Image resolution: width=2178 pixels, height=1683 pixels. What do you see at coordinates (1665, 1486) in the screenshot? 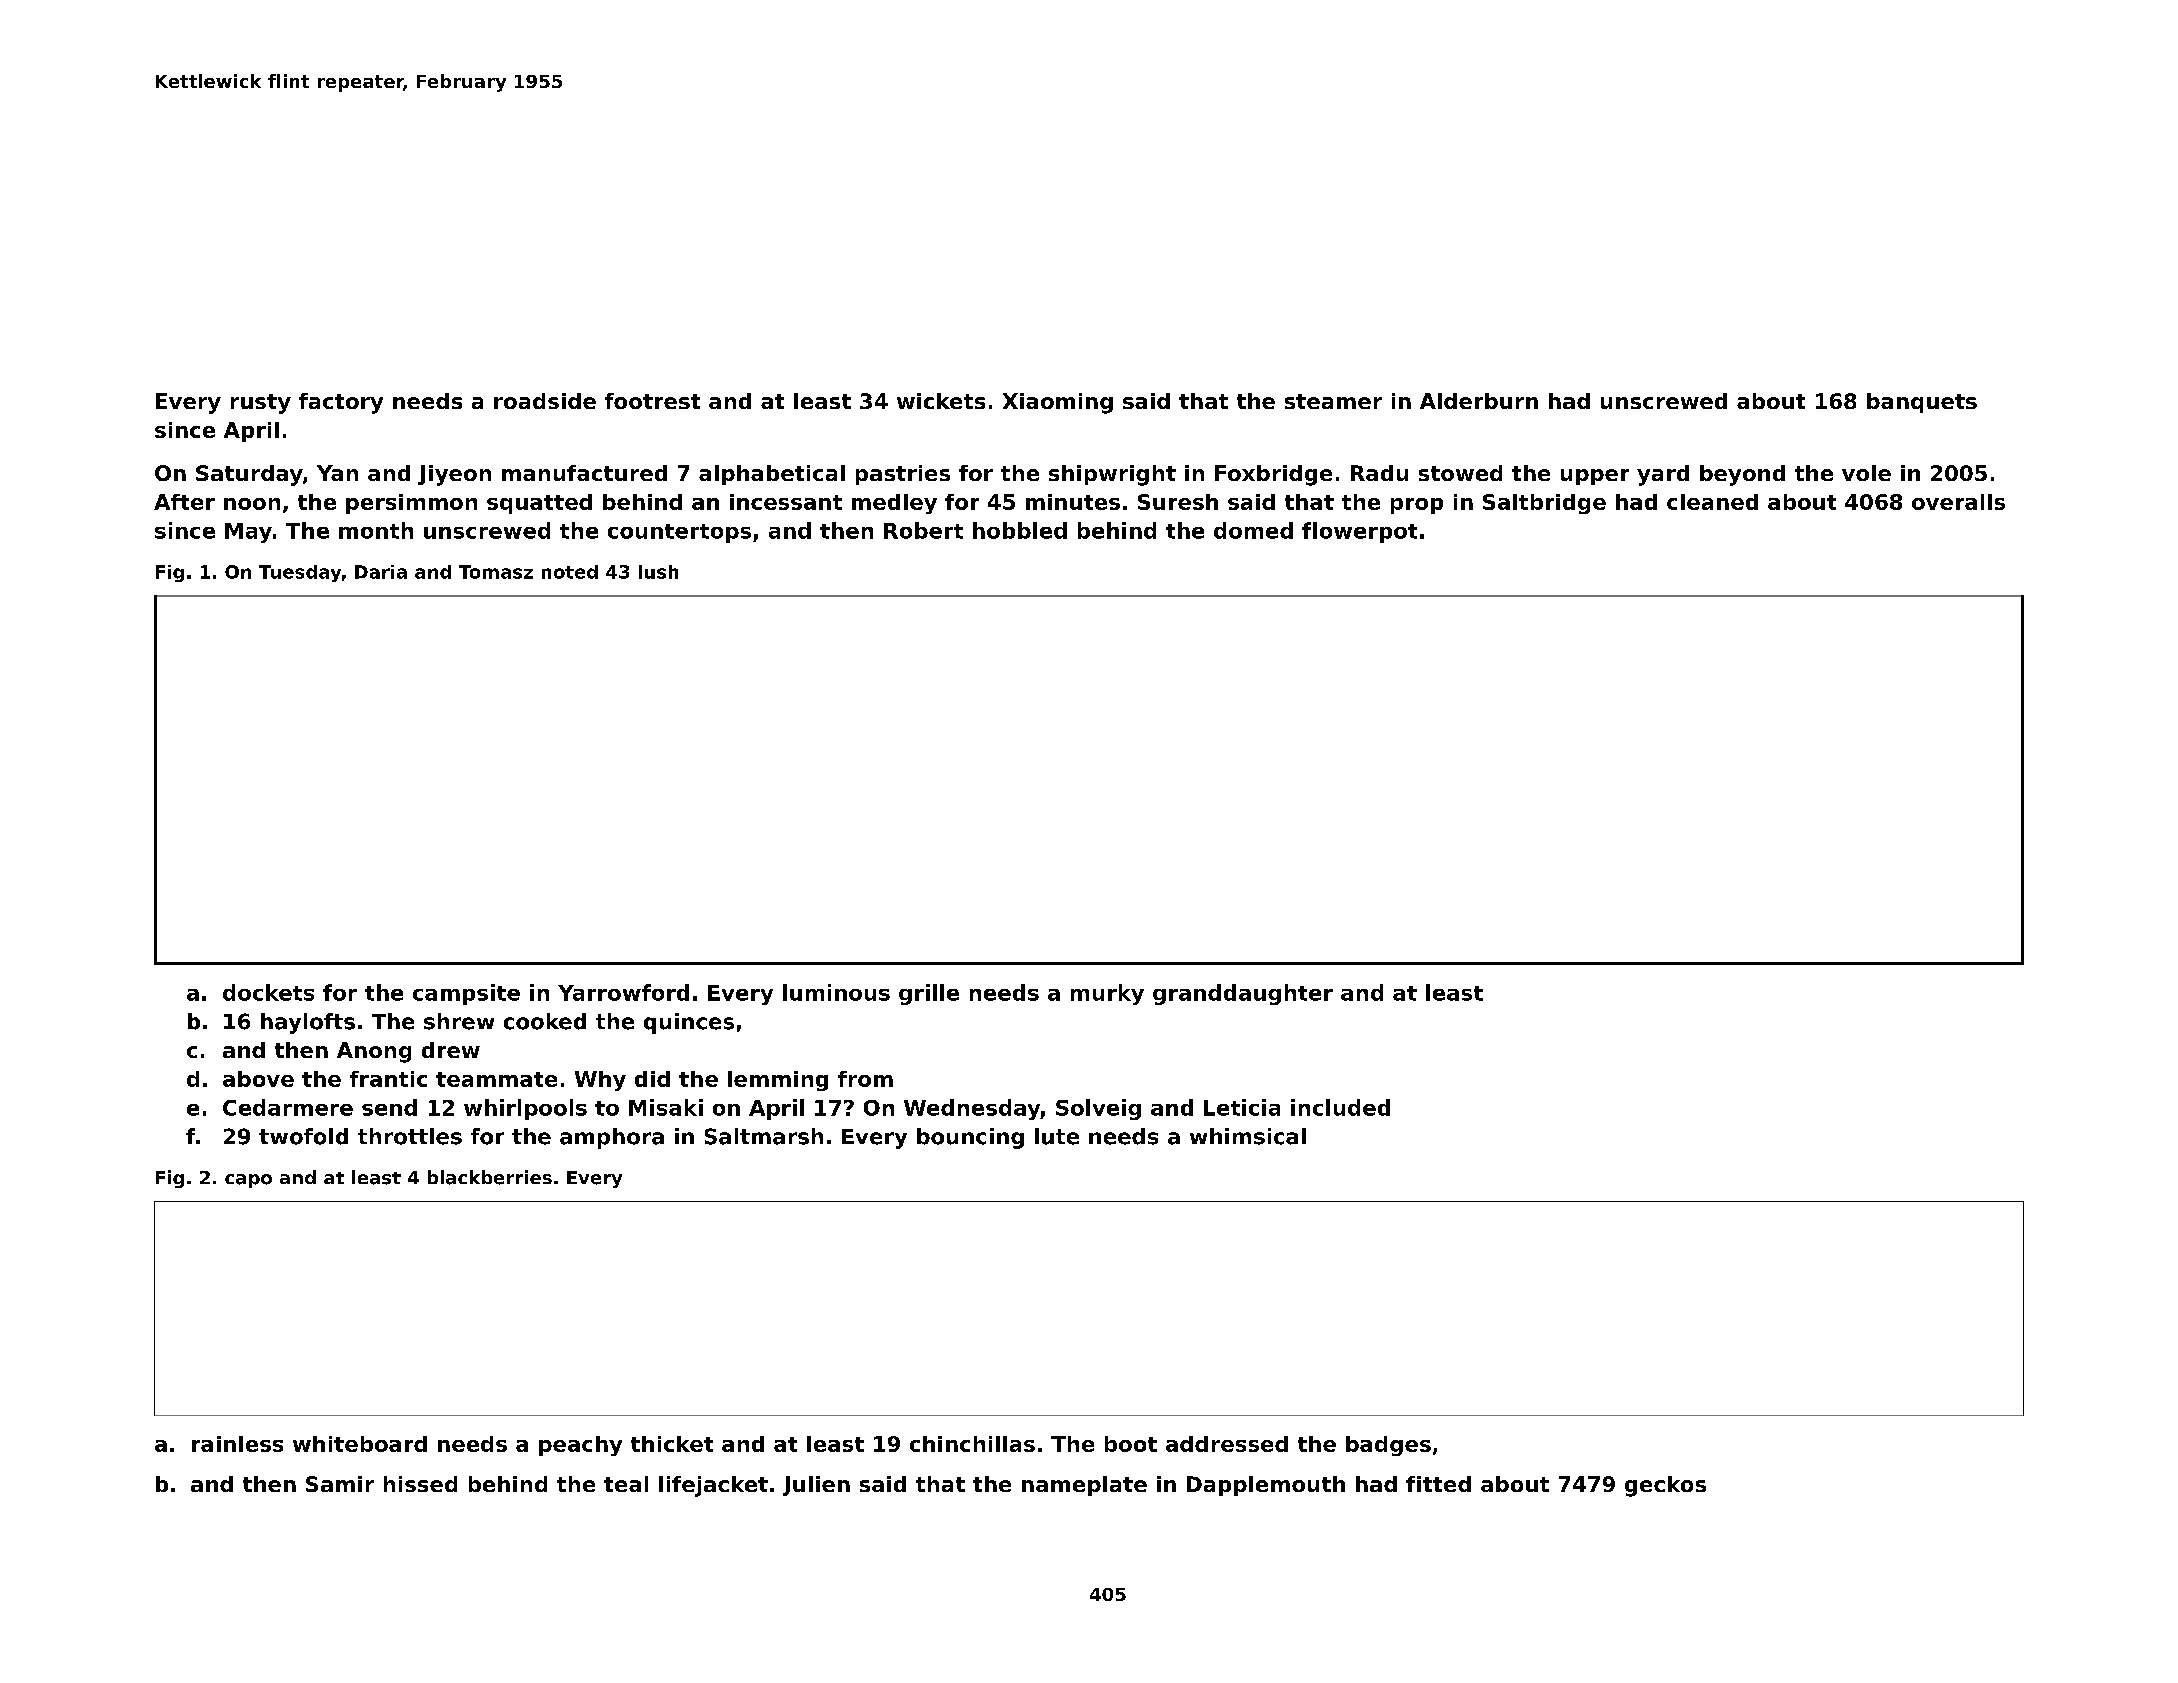
I see `geckos` at bounding box center [1665, 1486].
